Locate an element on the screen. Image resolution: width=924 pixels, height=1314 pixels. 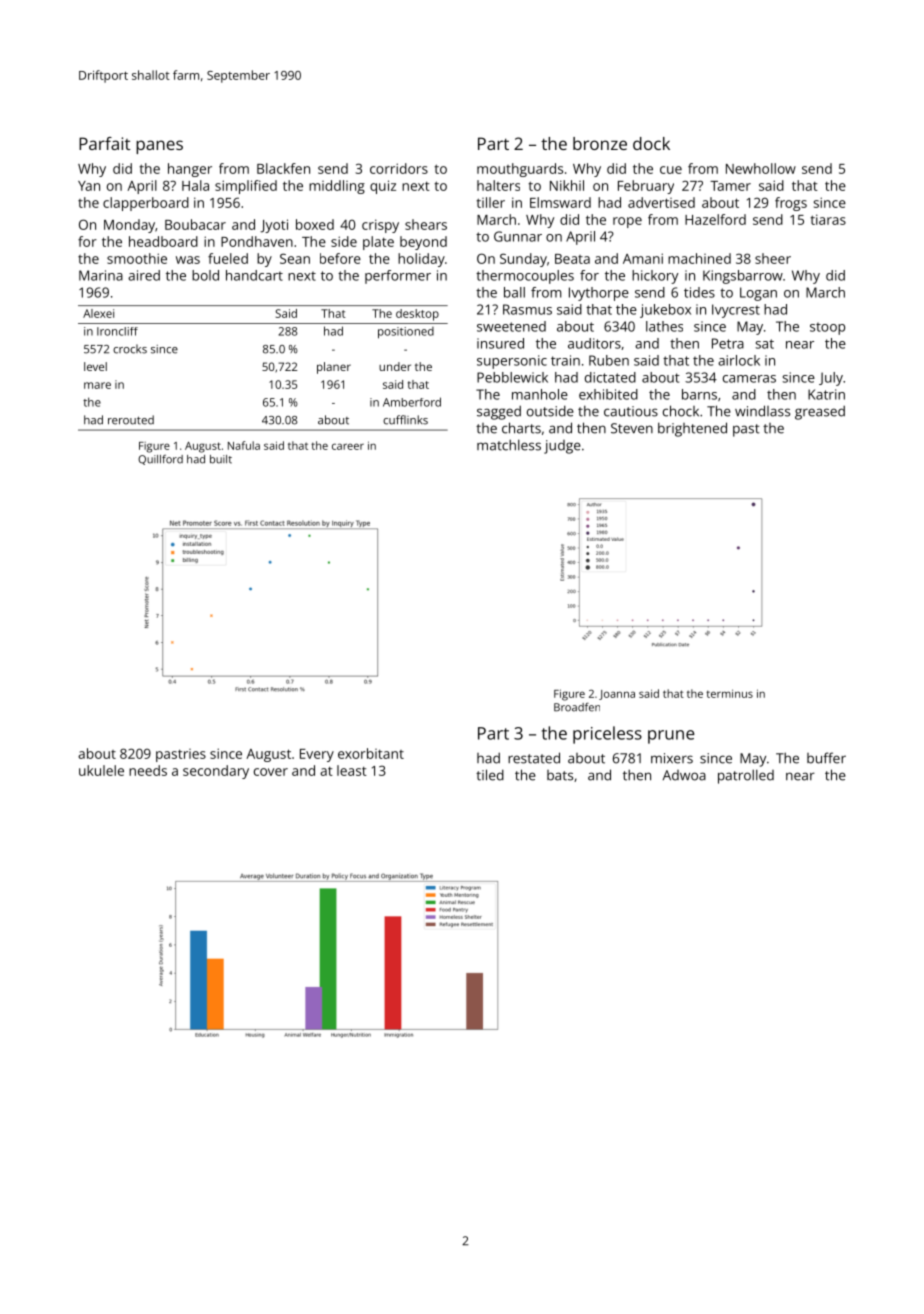
planer is located at coordinates (334, 368).
